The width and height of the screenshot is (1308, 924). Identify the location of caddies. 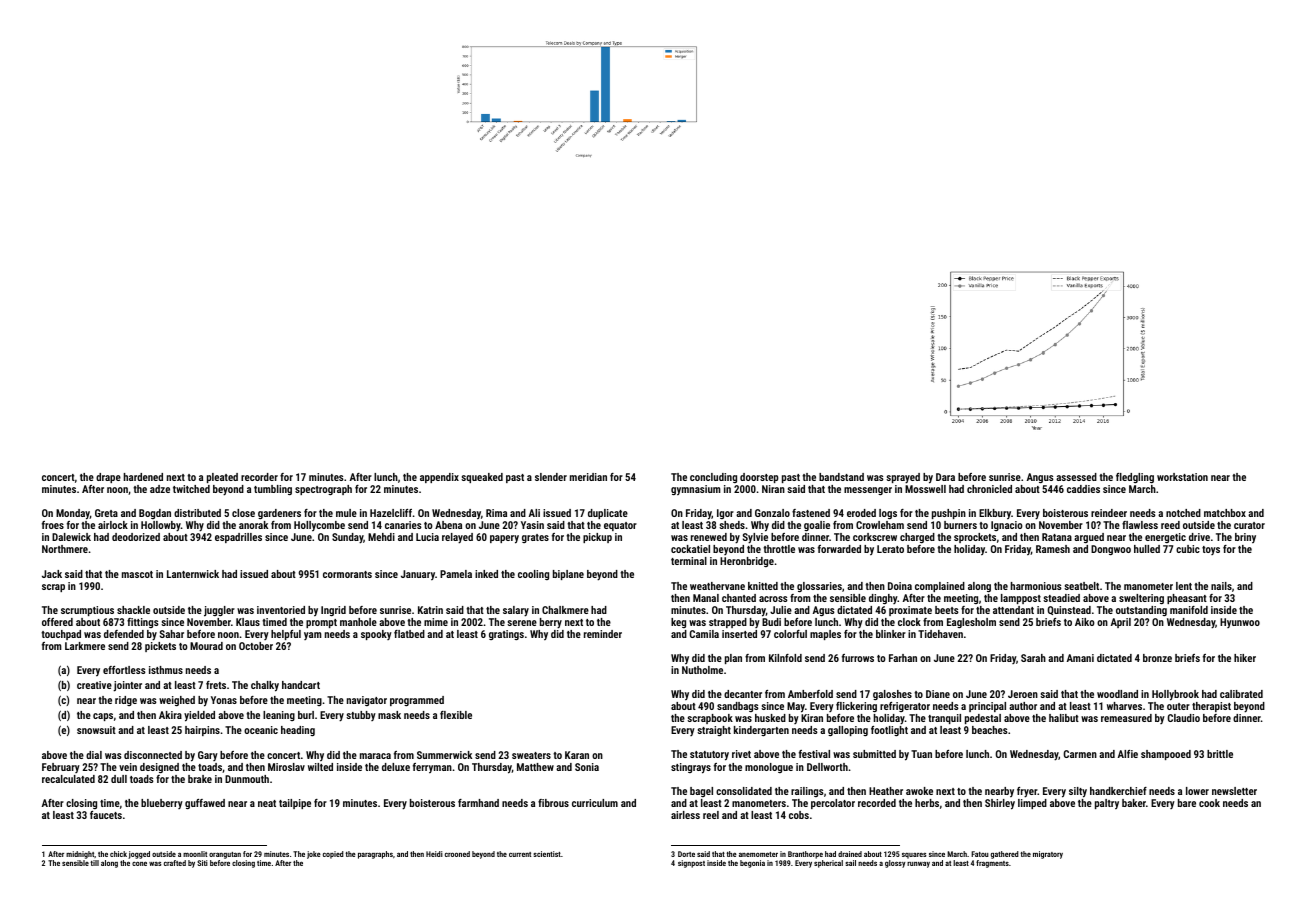
(1083, 489).
